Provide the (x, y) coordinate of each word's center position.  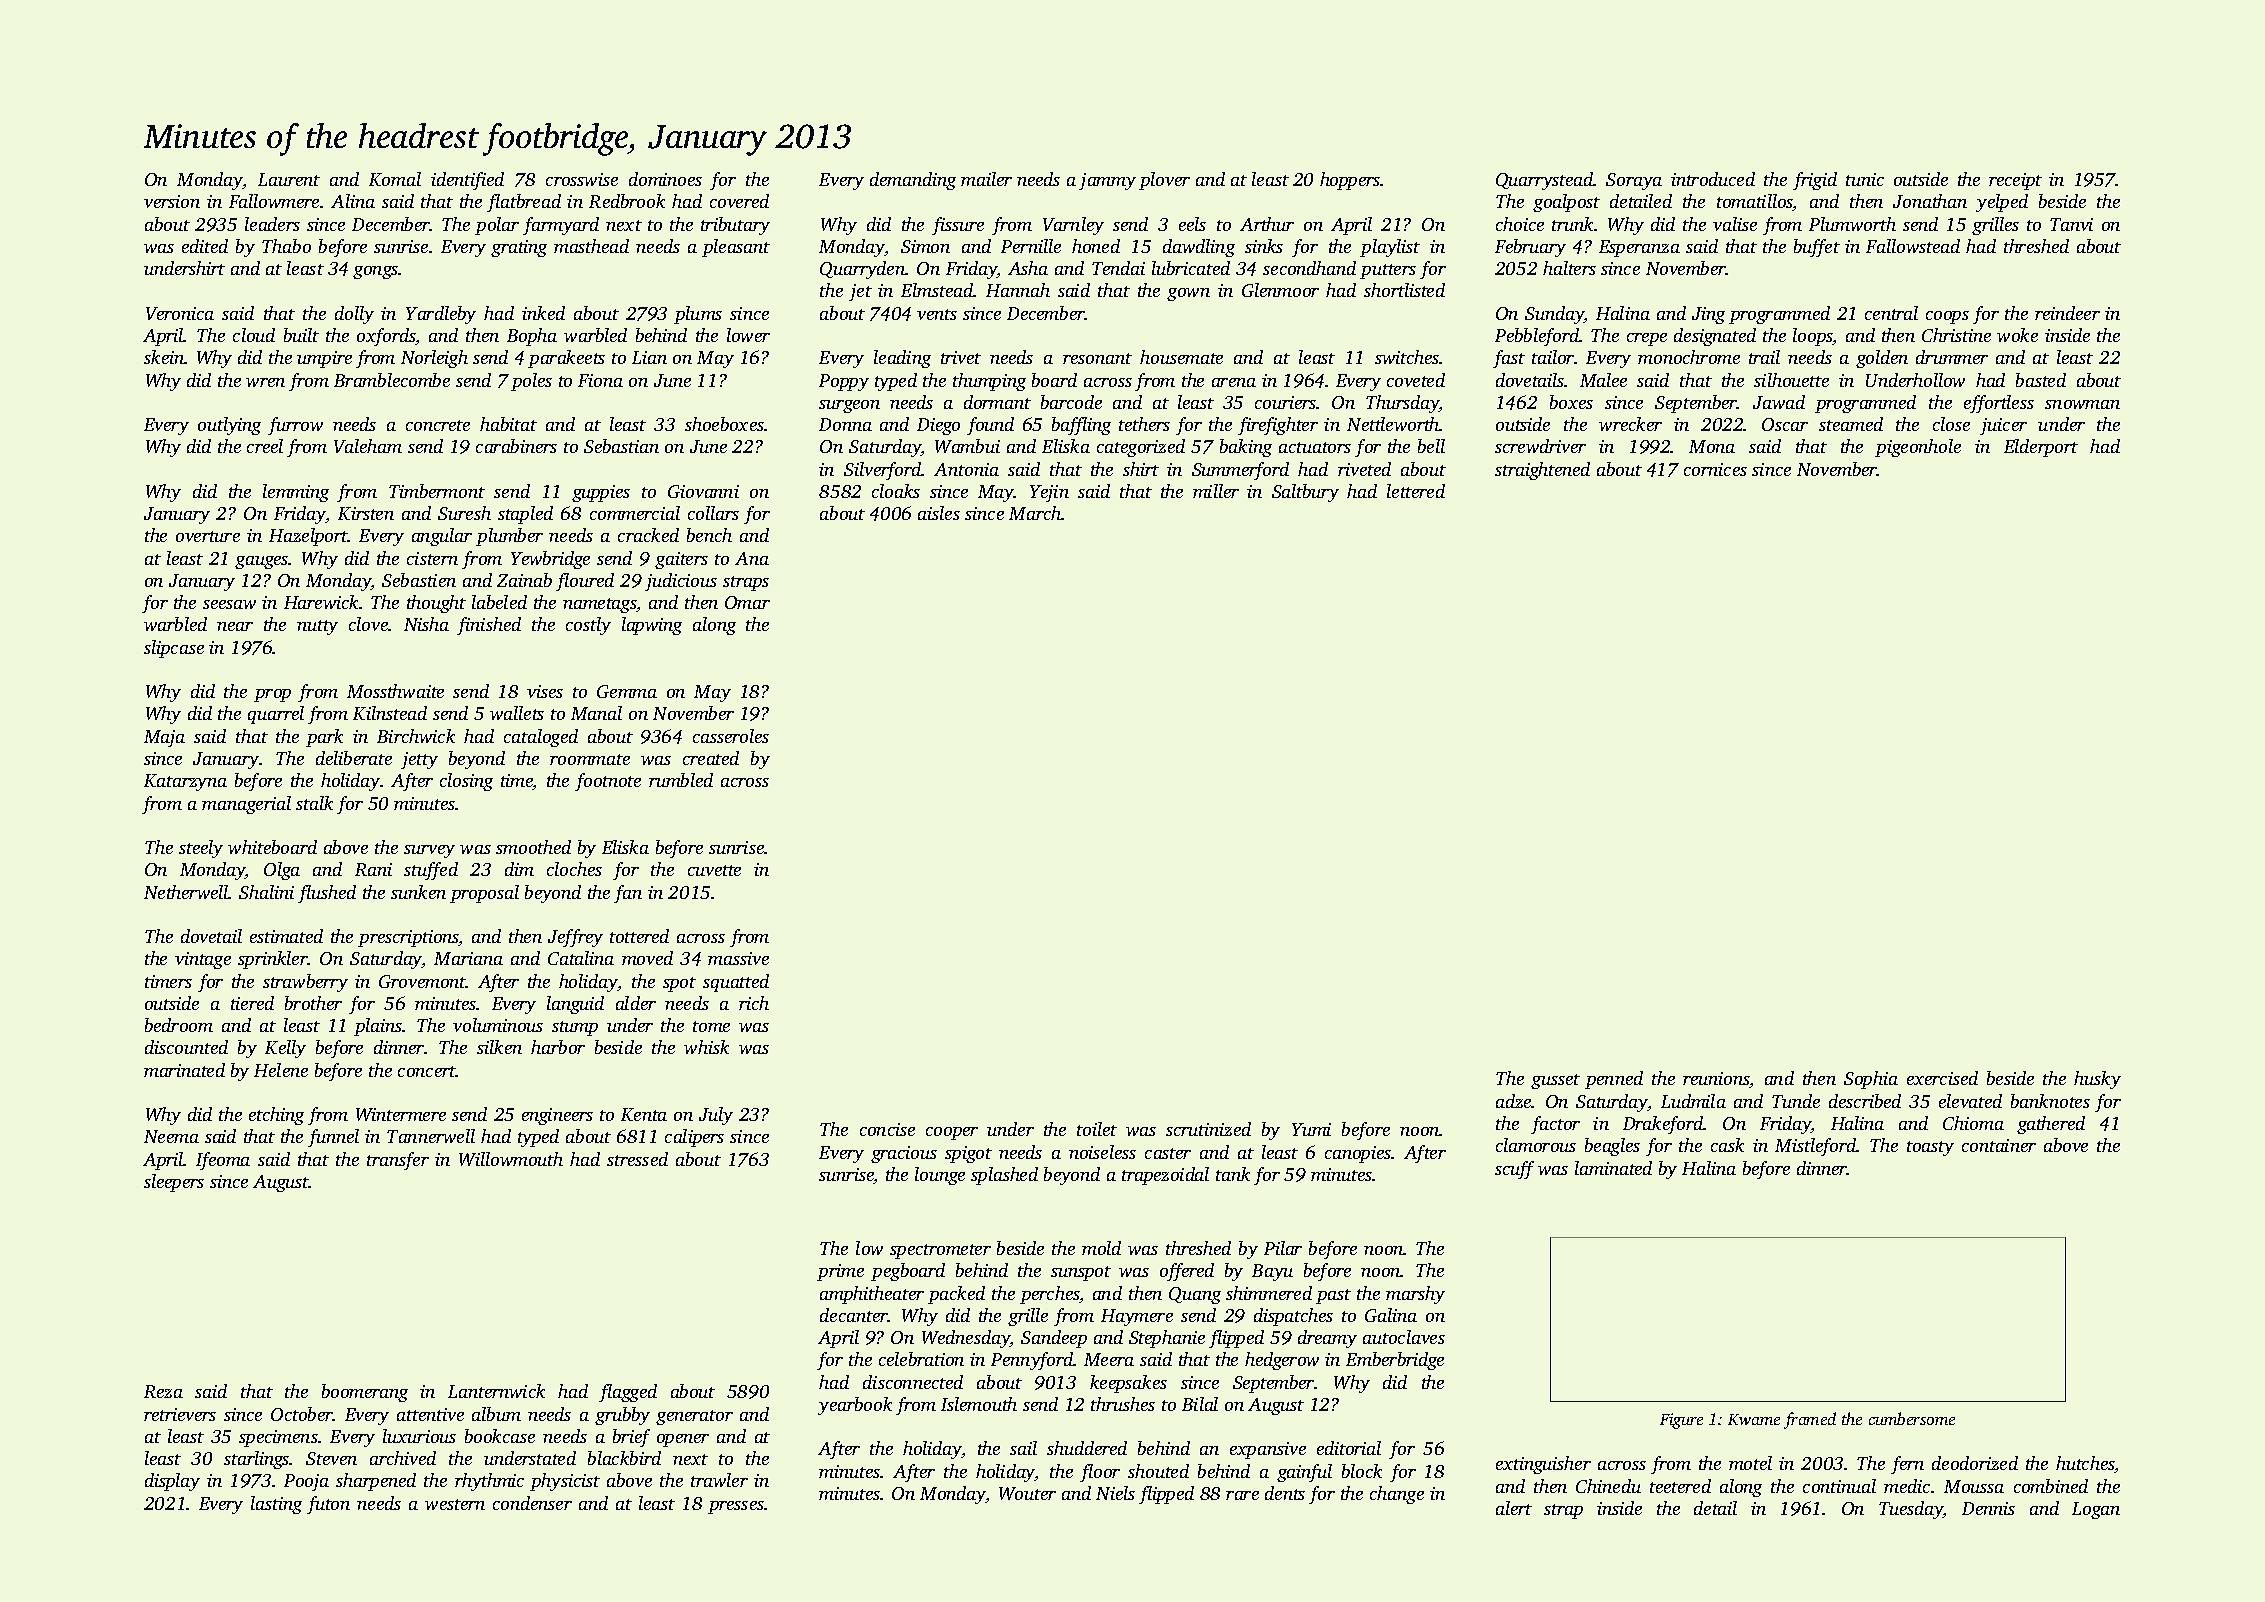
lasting (276, 1505)
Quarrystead (1545, 181)
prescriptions (408, 938)
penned (1614, 1080)
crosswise (582, 179)
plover (1164, 181)
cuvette (714, 870)
